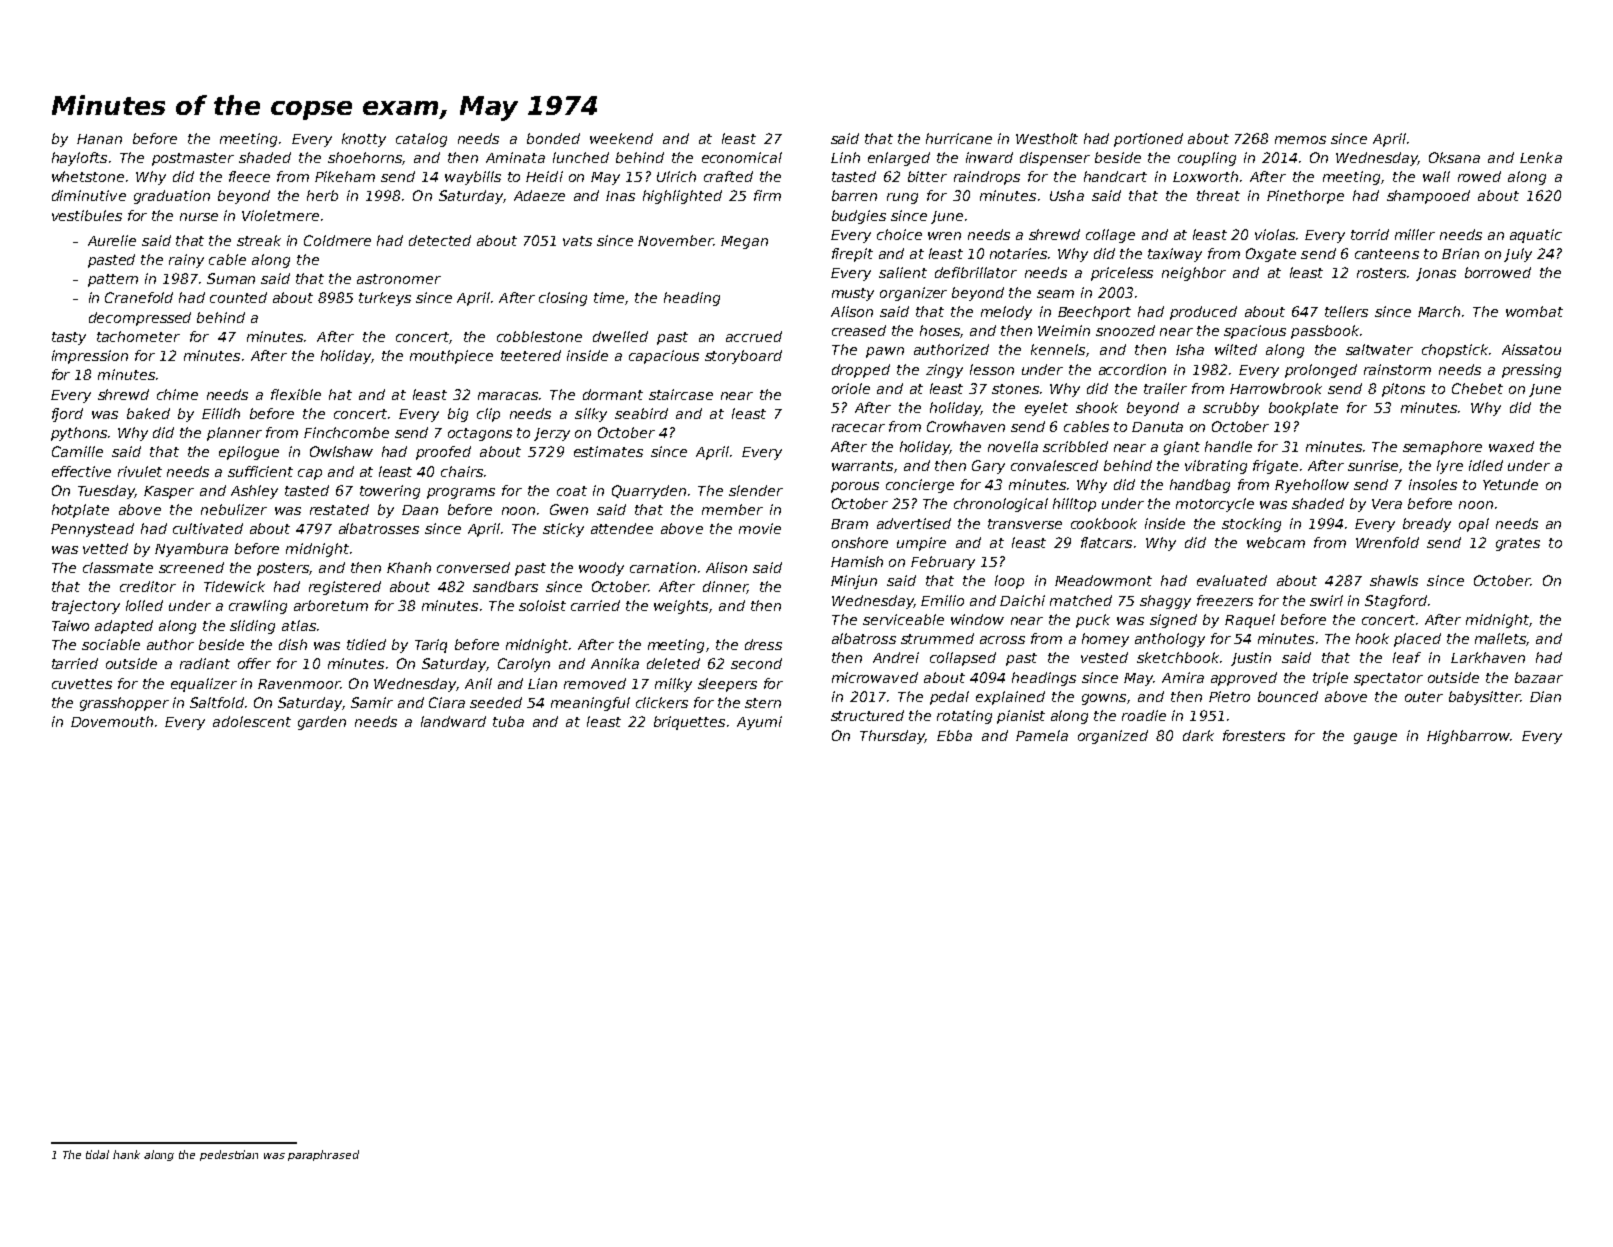  I want to click on Dovemouth, so click(112, 721).
